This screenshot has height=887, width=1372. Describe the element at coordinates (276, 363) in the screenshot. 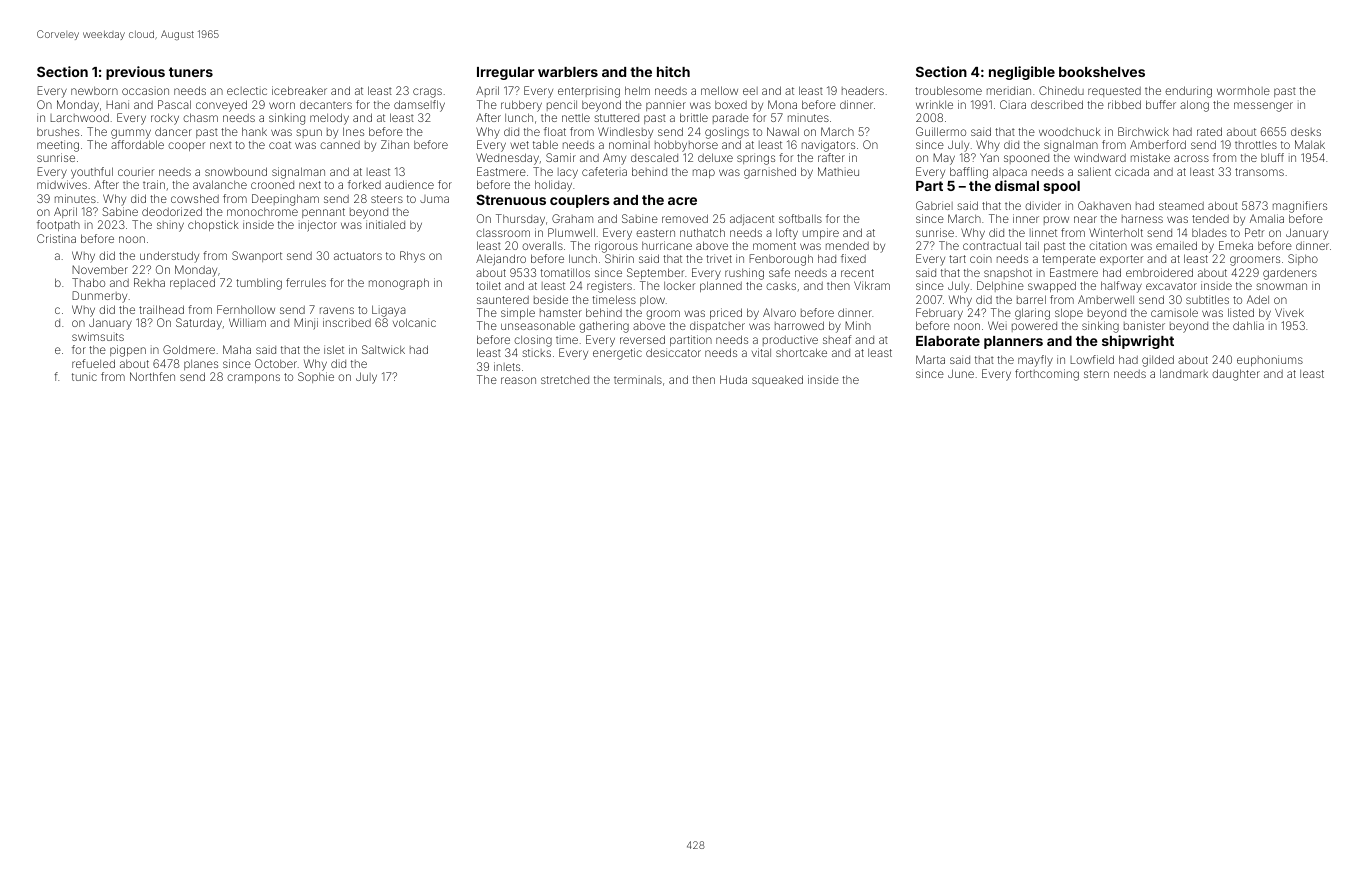

I see `October` at that location.
